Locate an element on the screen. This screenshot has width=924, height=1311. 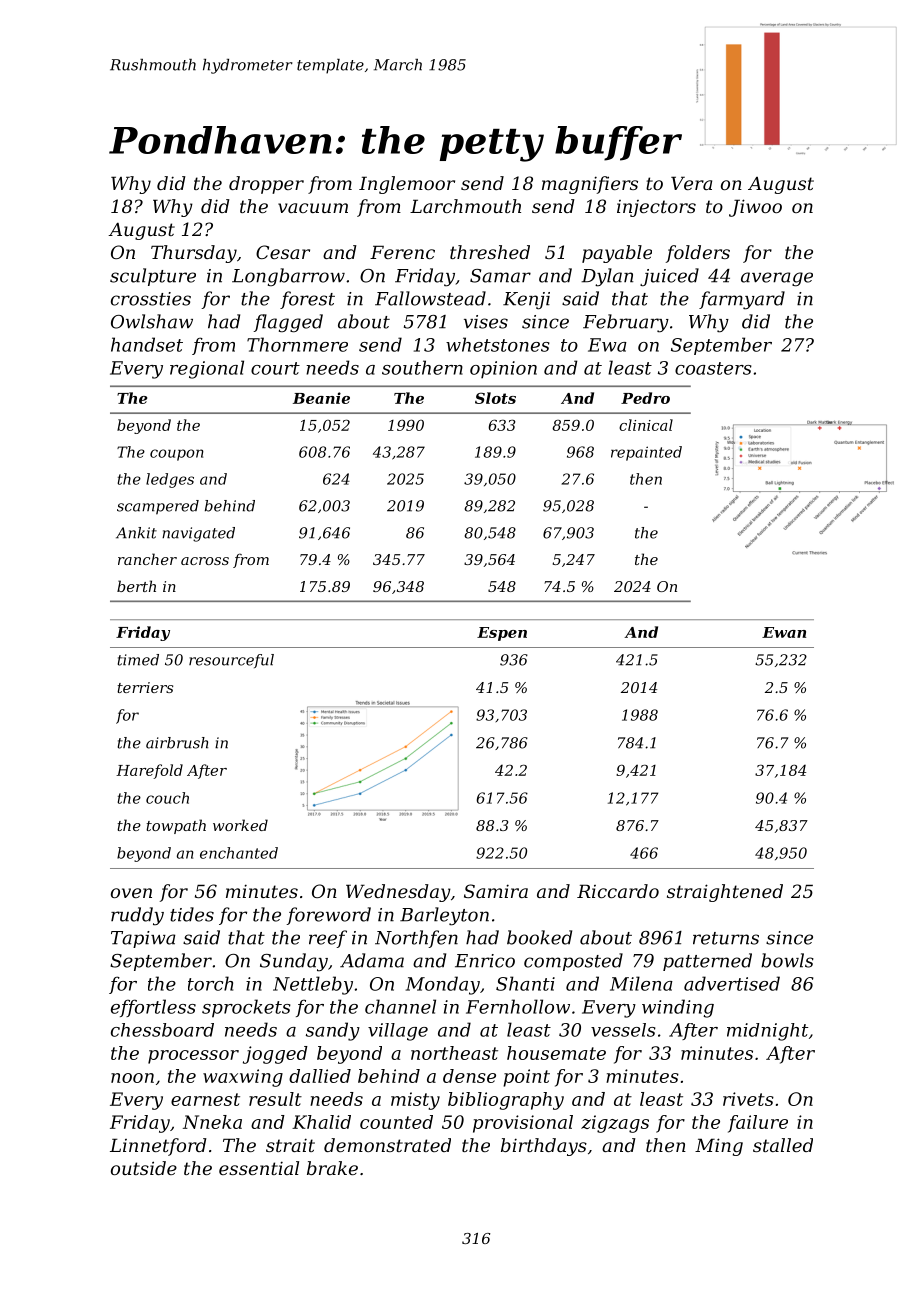
Harefold is located at coordinates (149, 771).
